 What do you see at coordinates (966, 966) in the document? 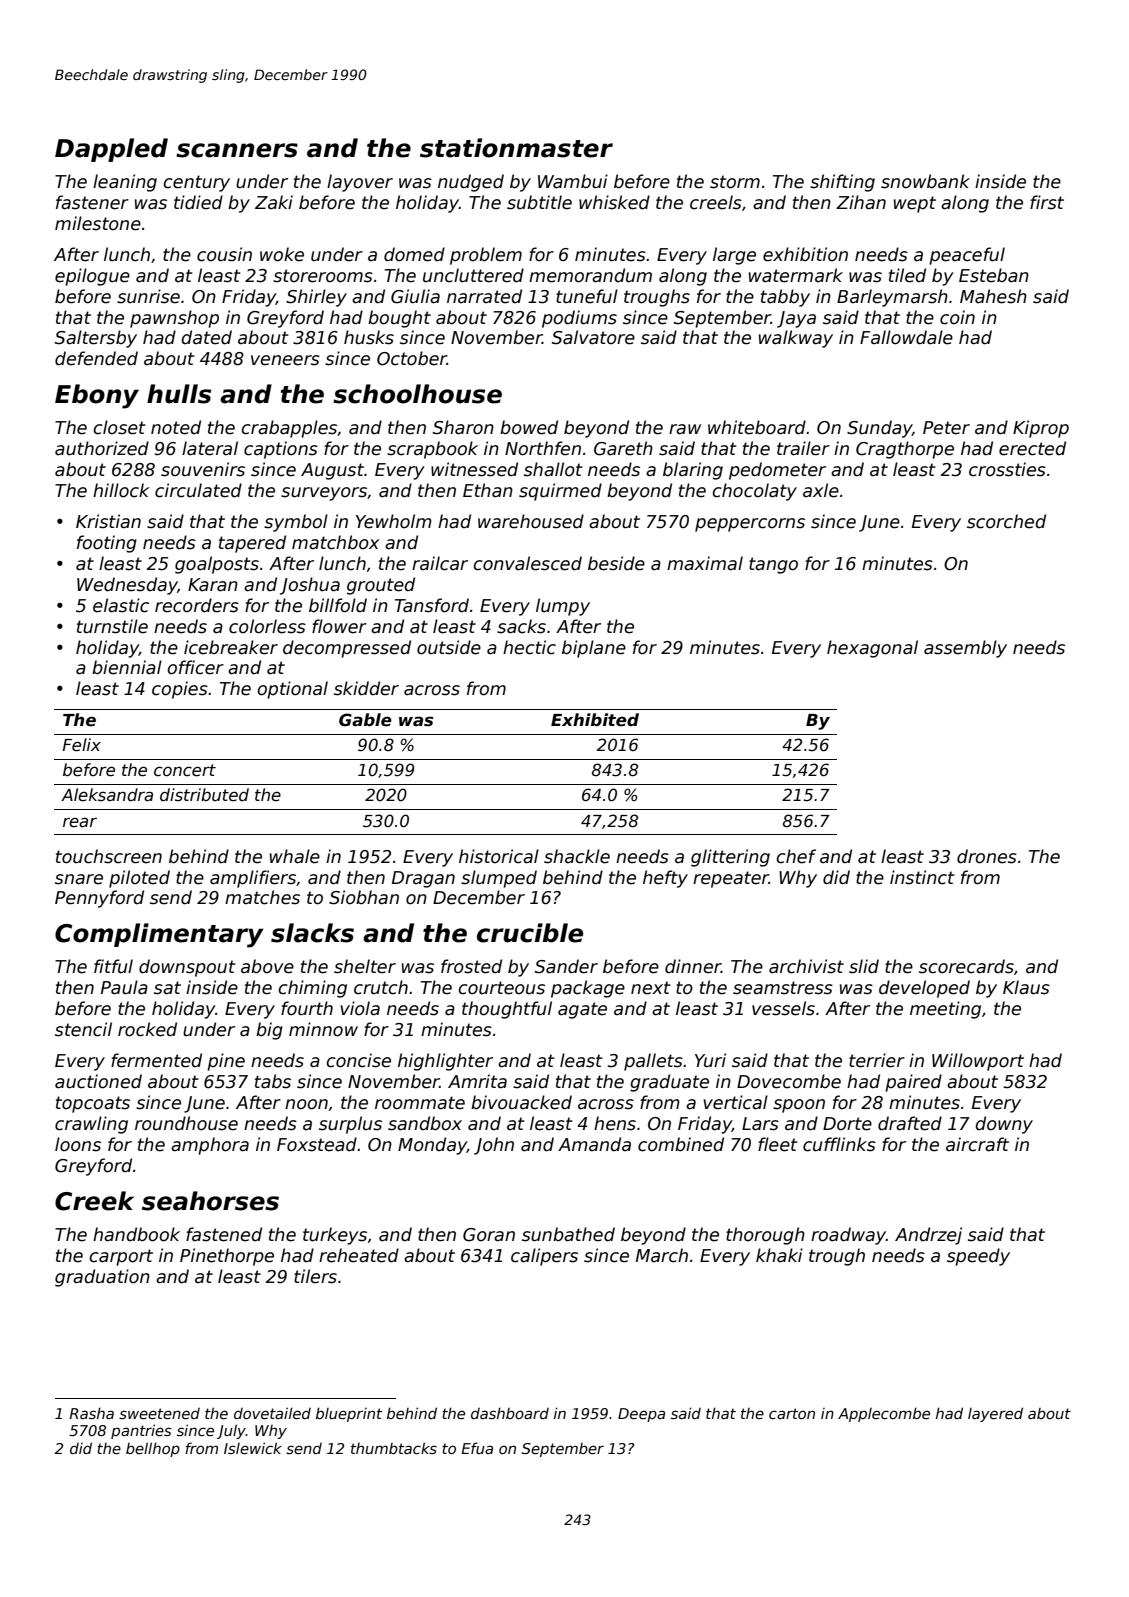
I see `scorecards` at bounding box center [966, 966].
